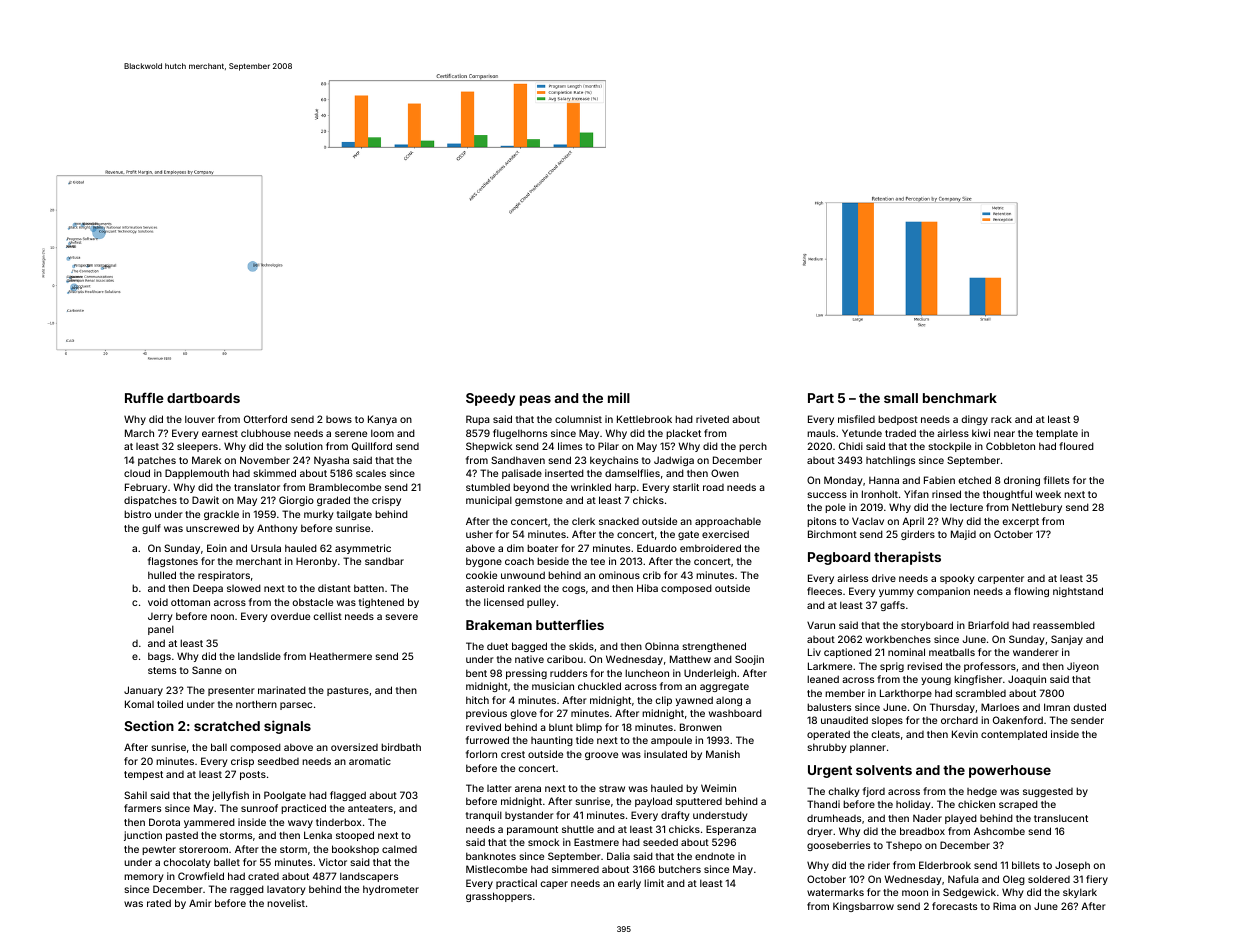  What do you see at coordinates (654, 883) in the screenshot?
I see `limit` at bounding box center [654, 883].
